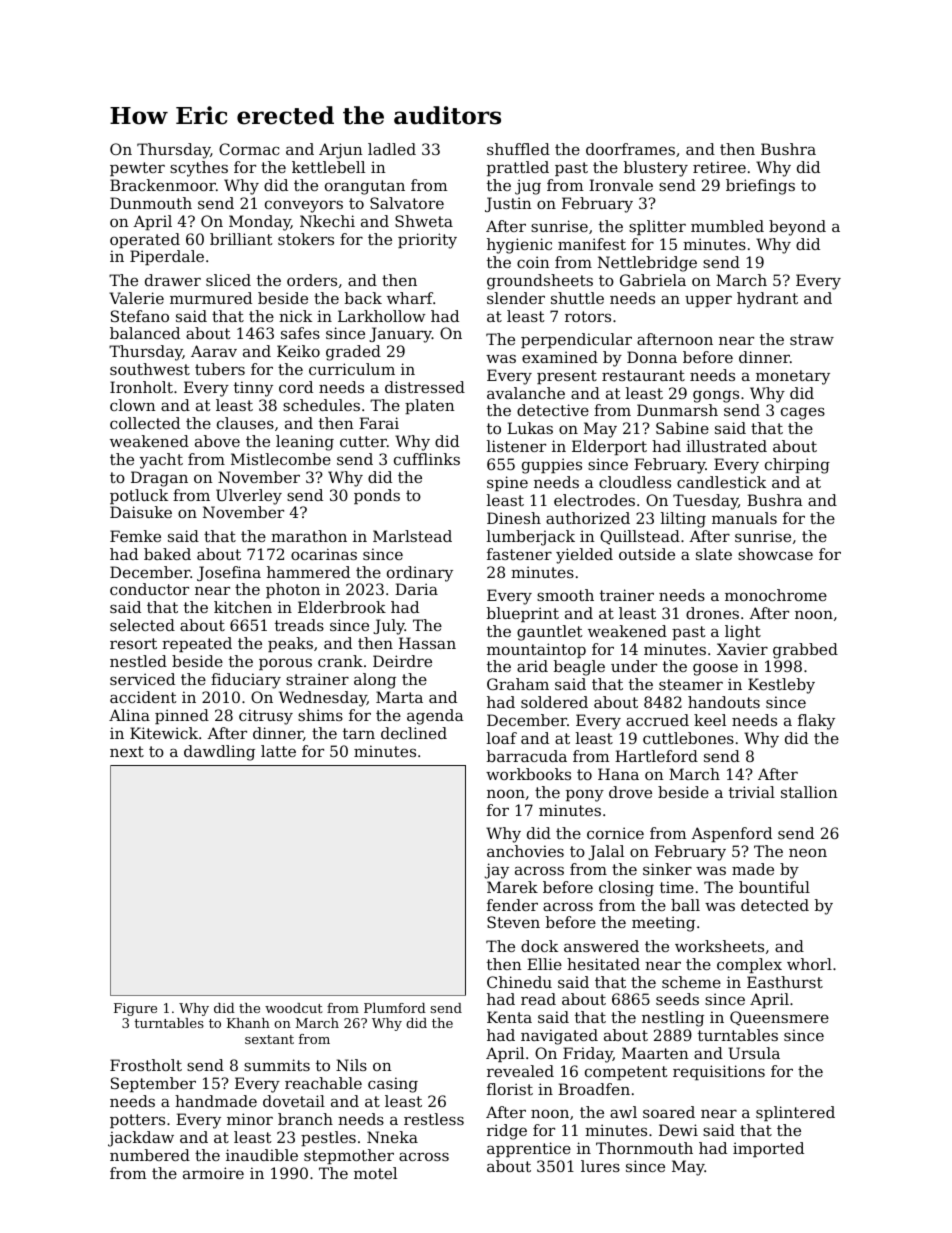 The width and height of the screenshot is (952, 1233). Describe the element at coordinates (630, 149) in the screenshot. I see `doorframes` at that location.
